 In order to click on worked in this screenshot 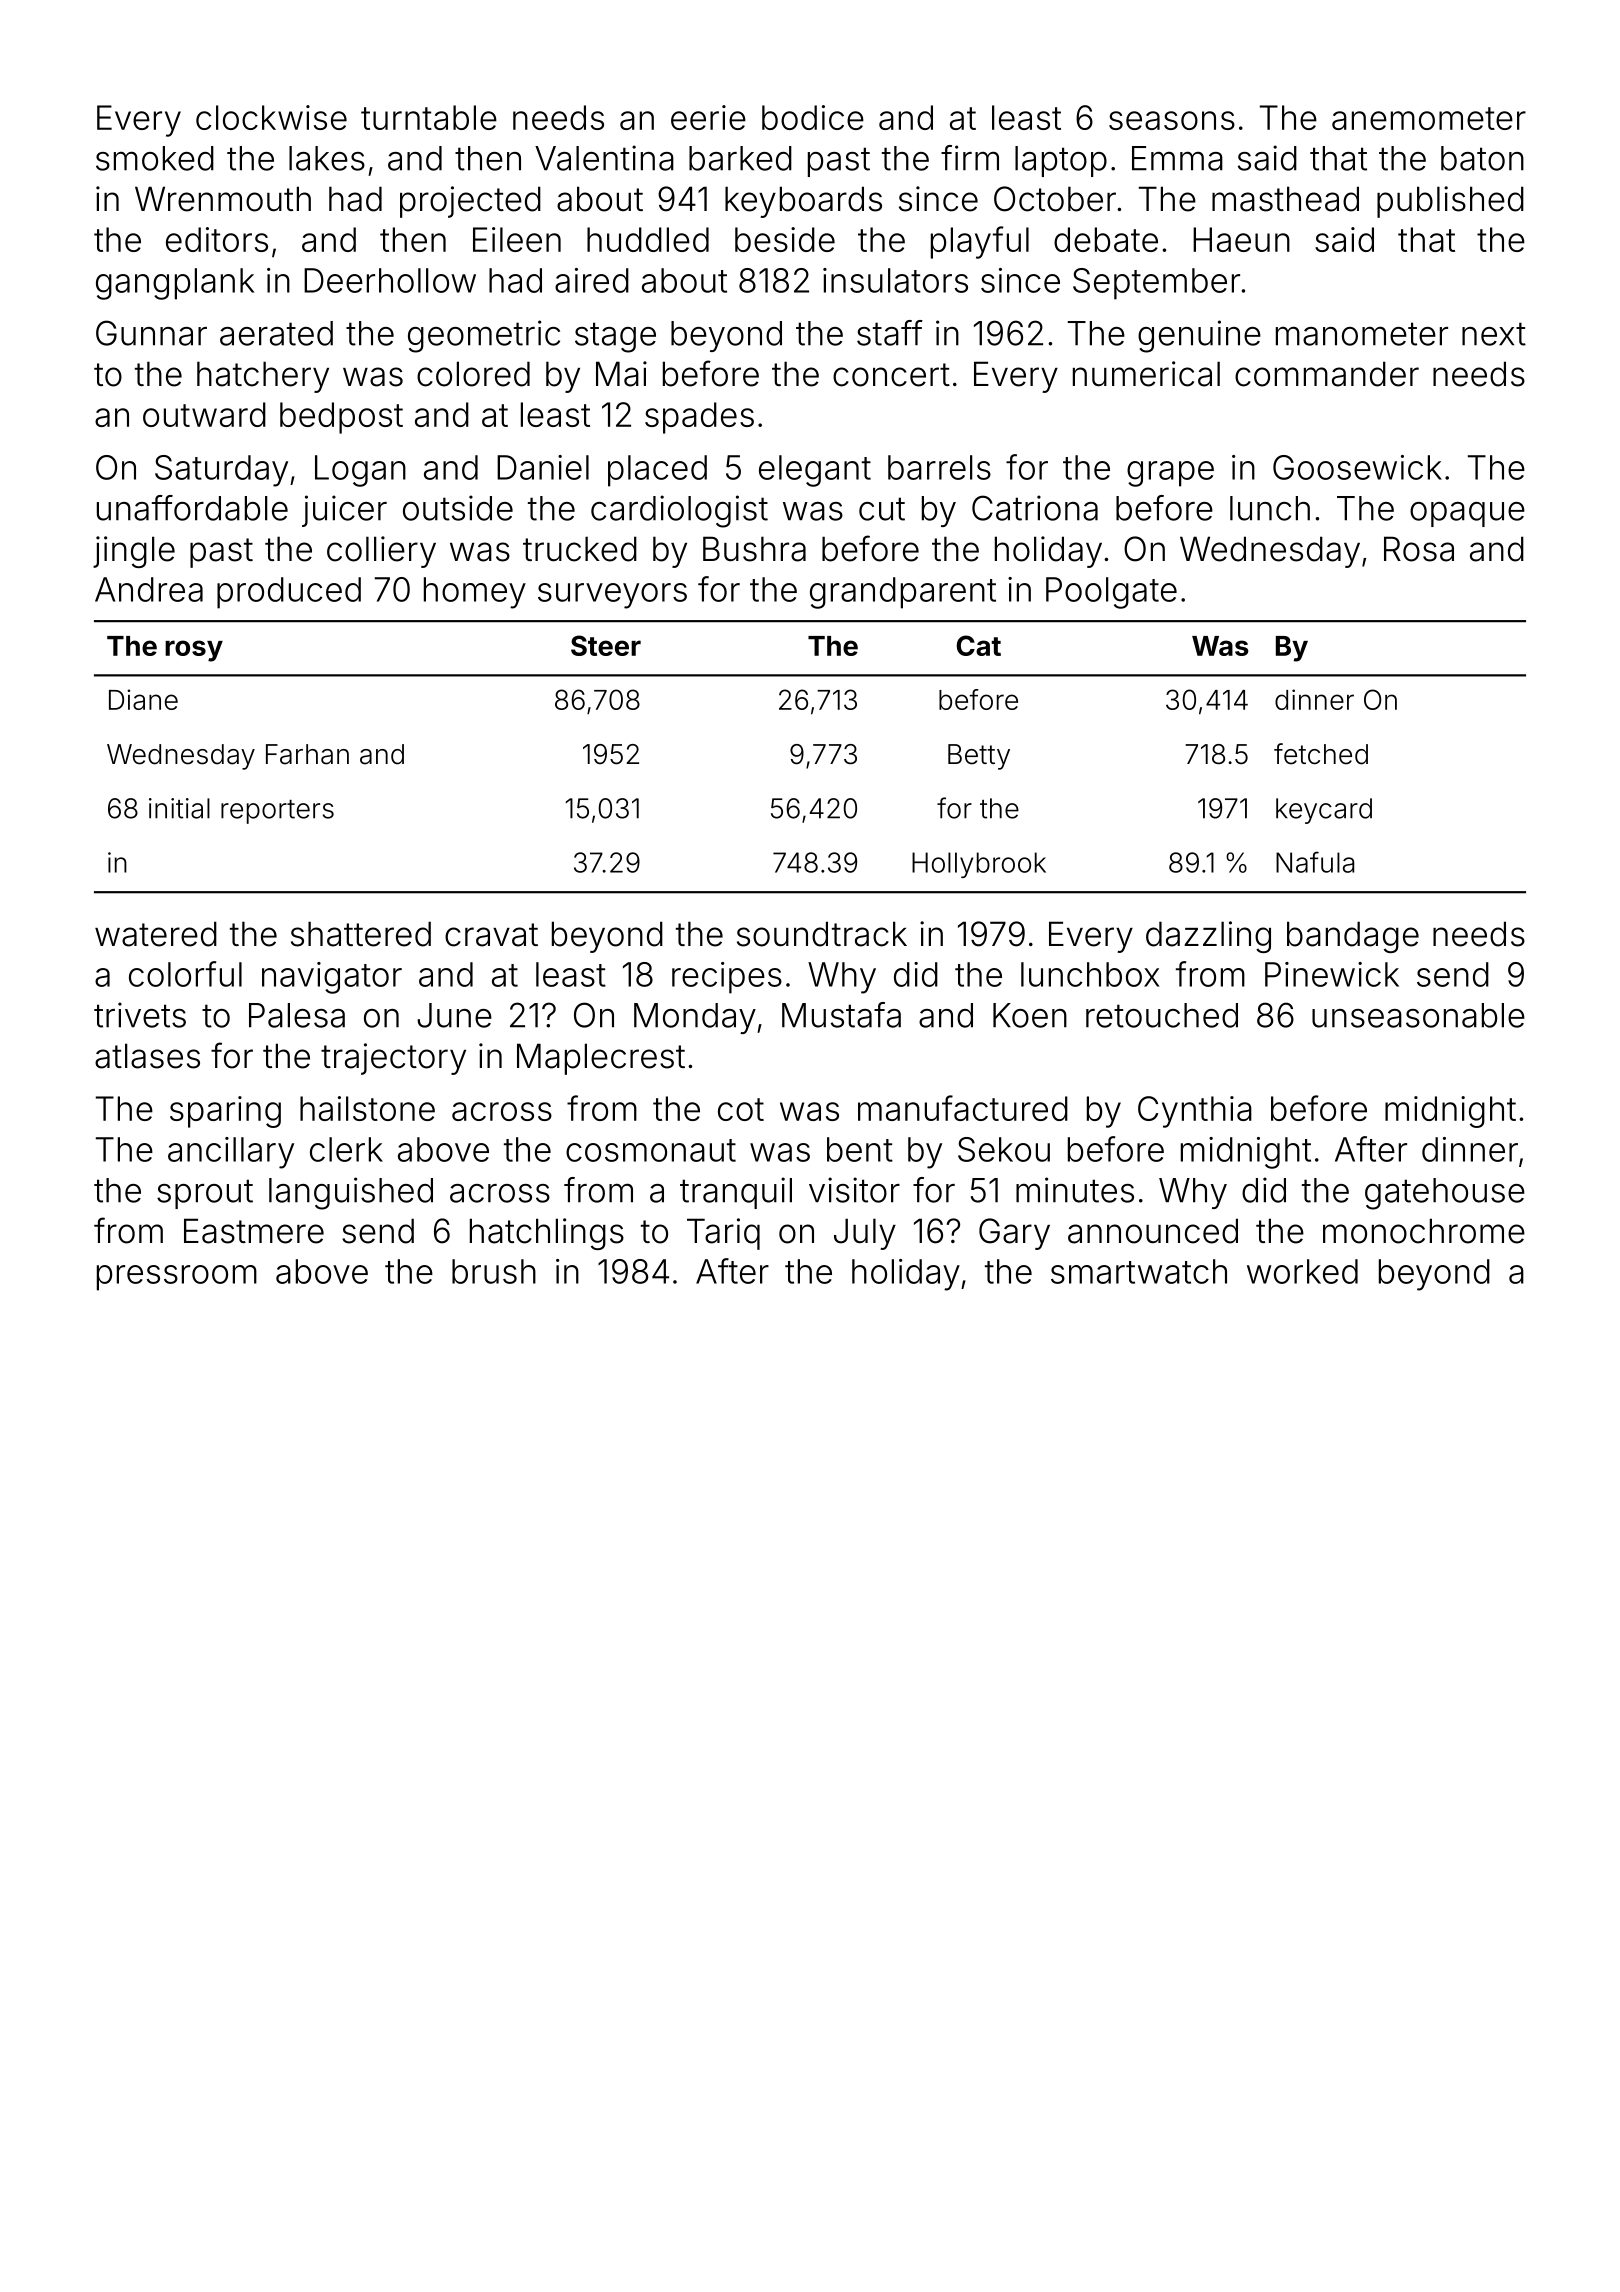, I will do `click(1302, 1271)`.
